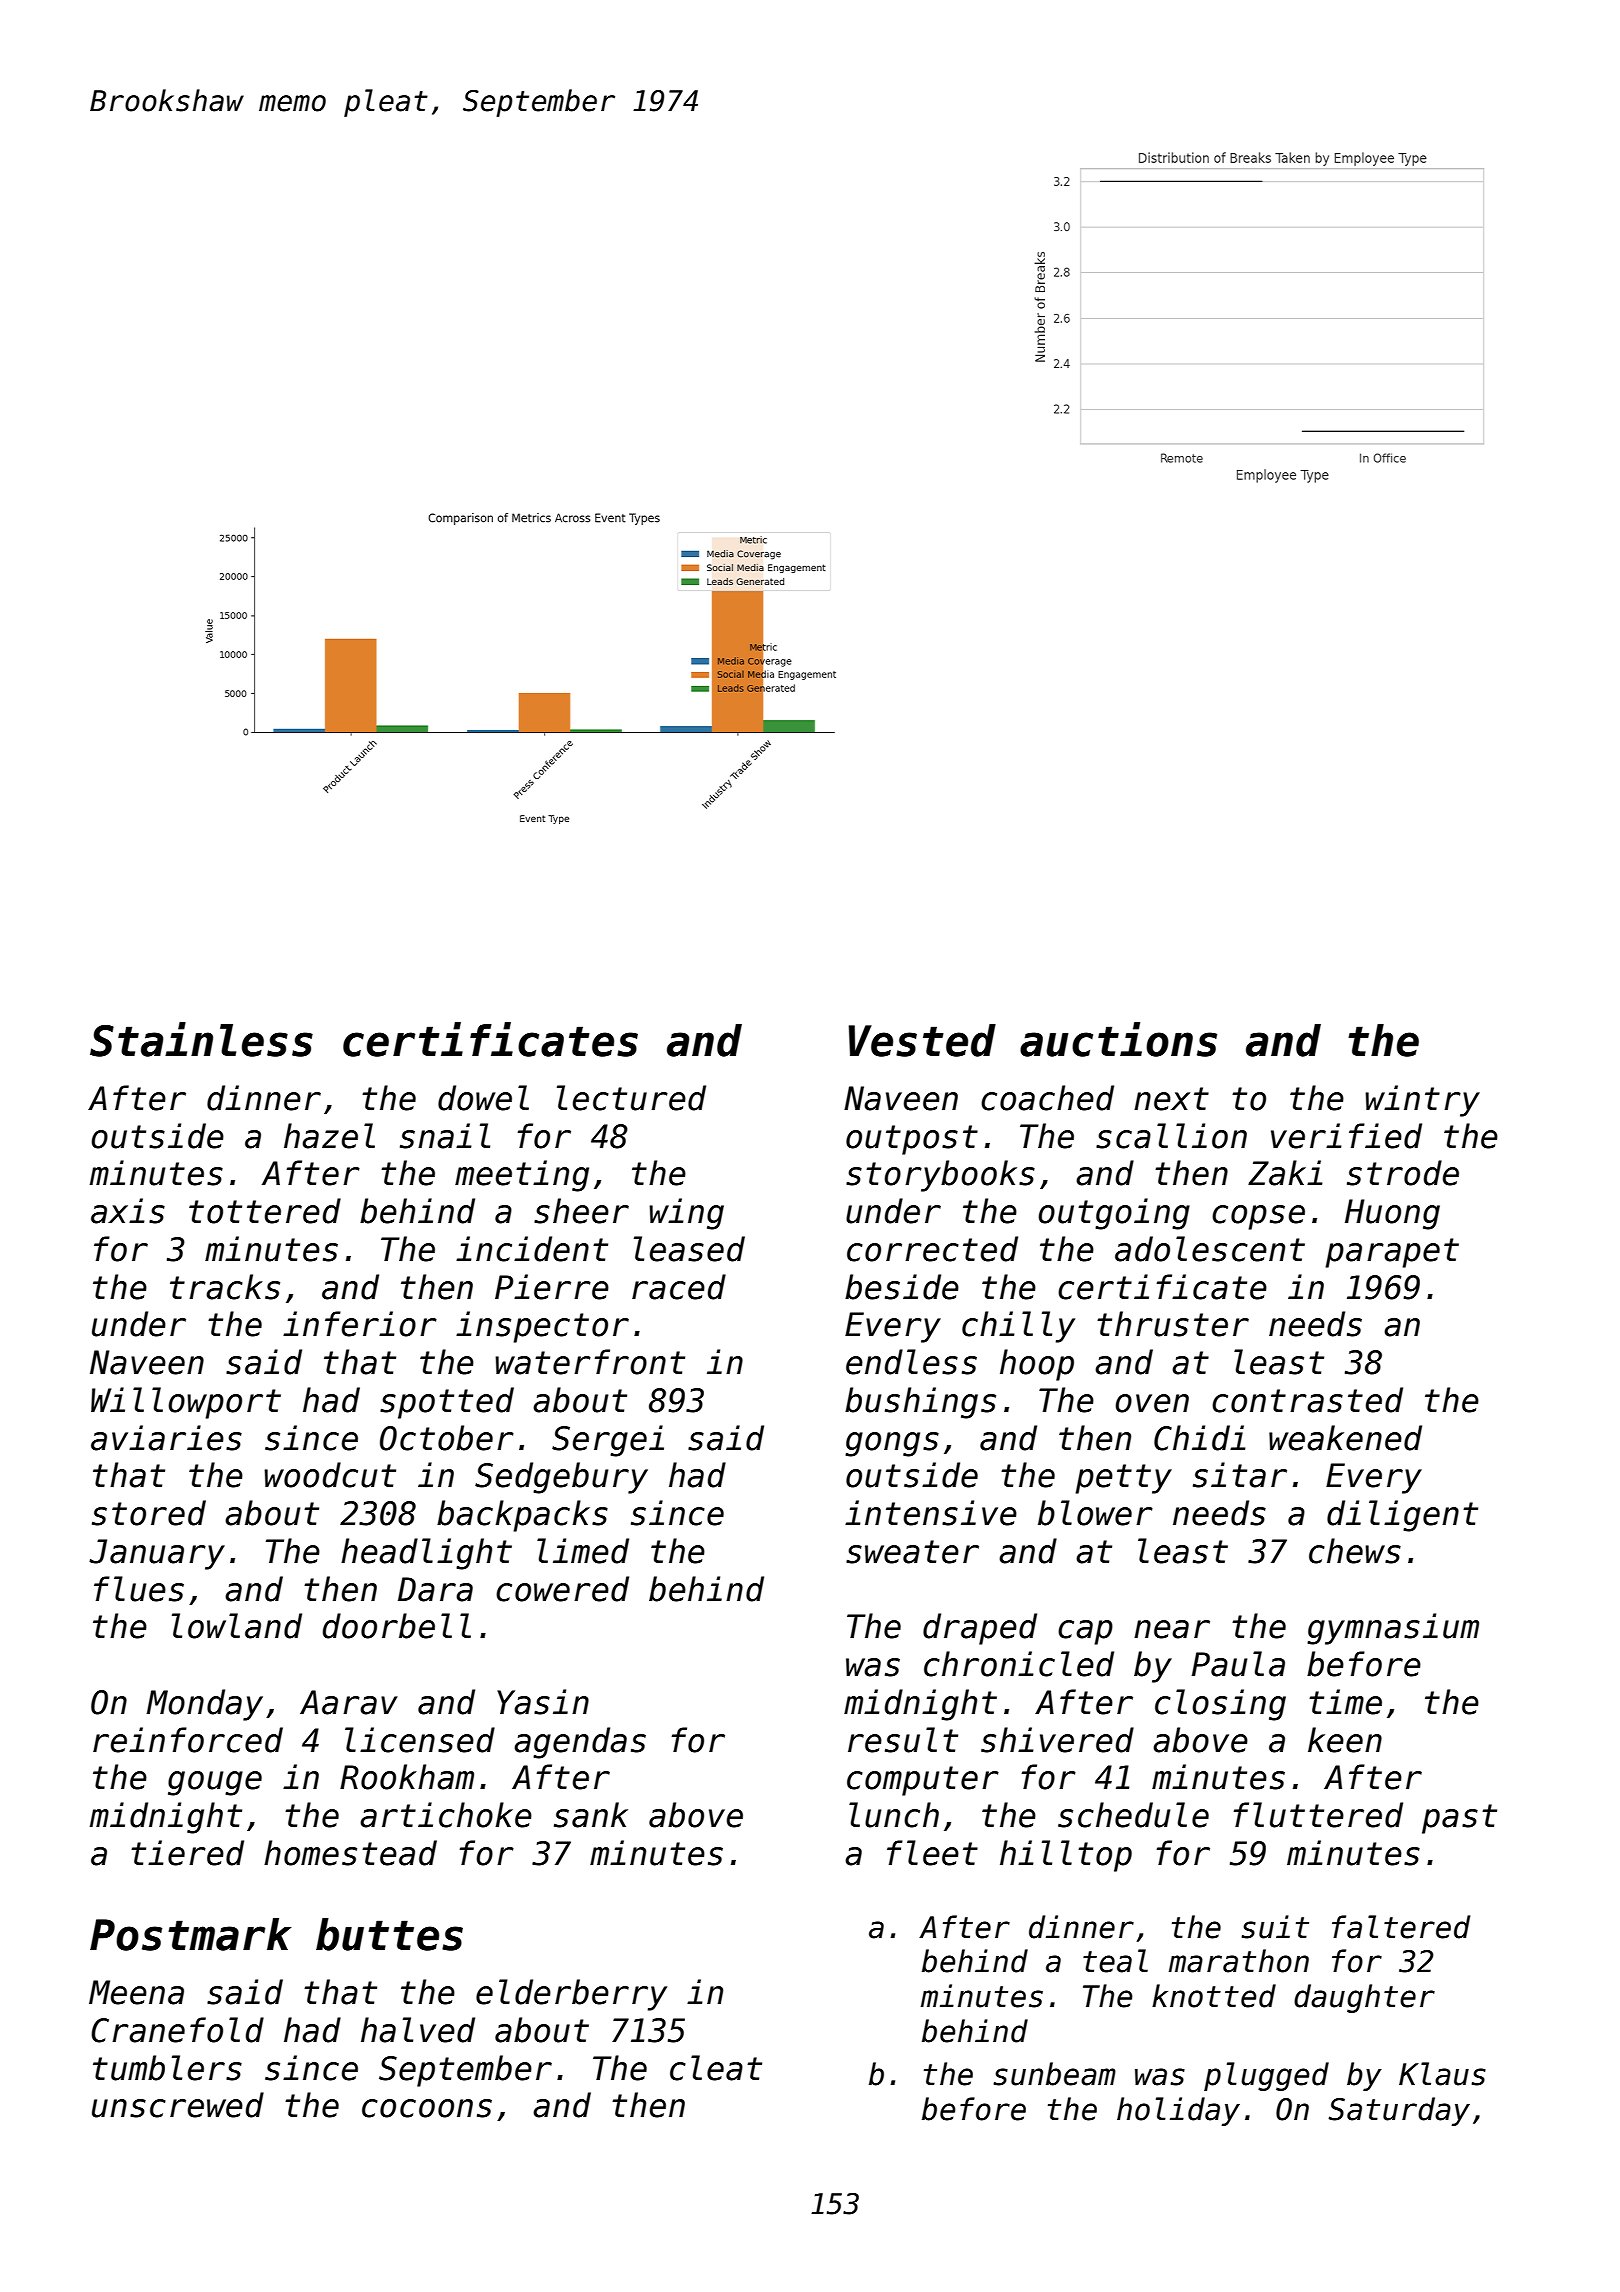  Describe the element at coordinates (1178, 2111) in the screenshot. I see `holiday` at that location.
